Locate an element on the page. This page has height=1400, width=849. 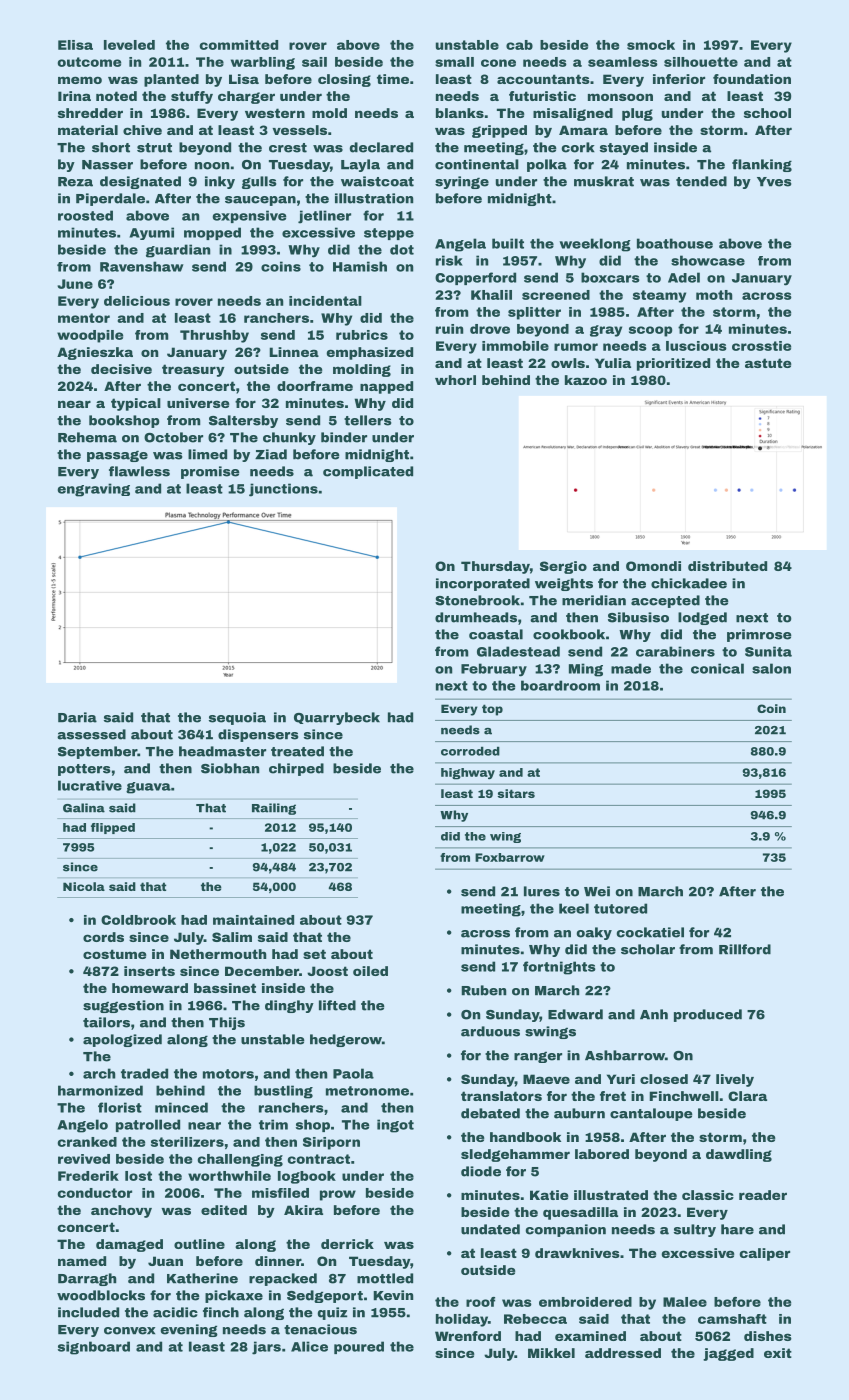
addressed is located at coordinates (623, 1353).
